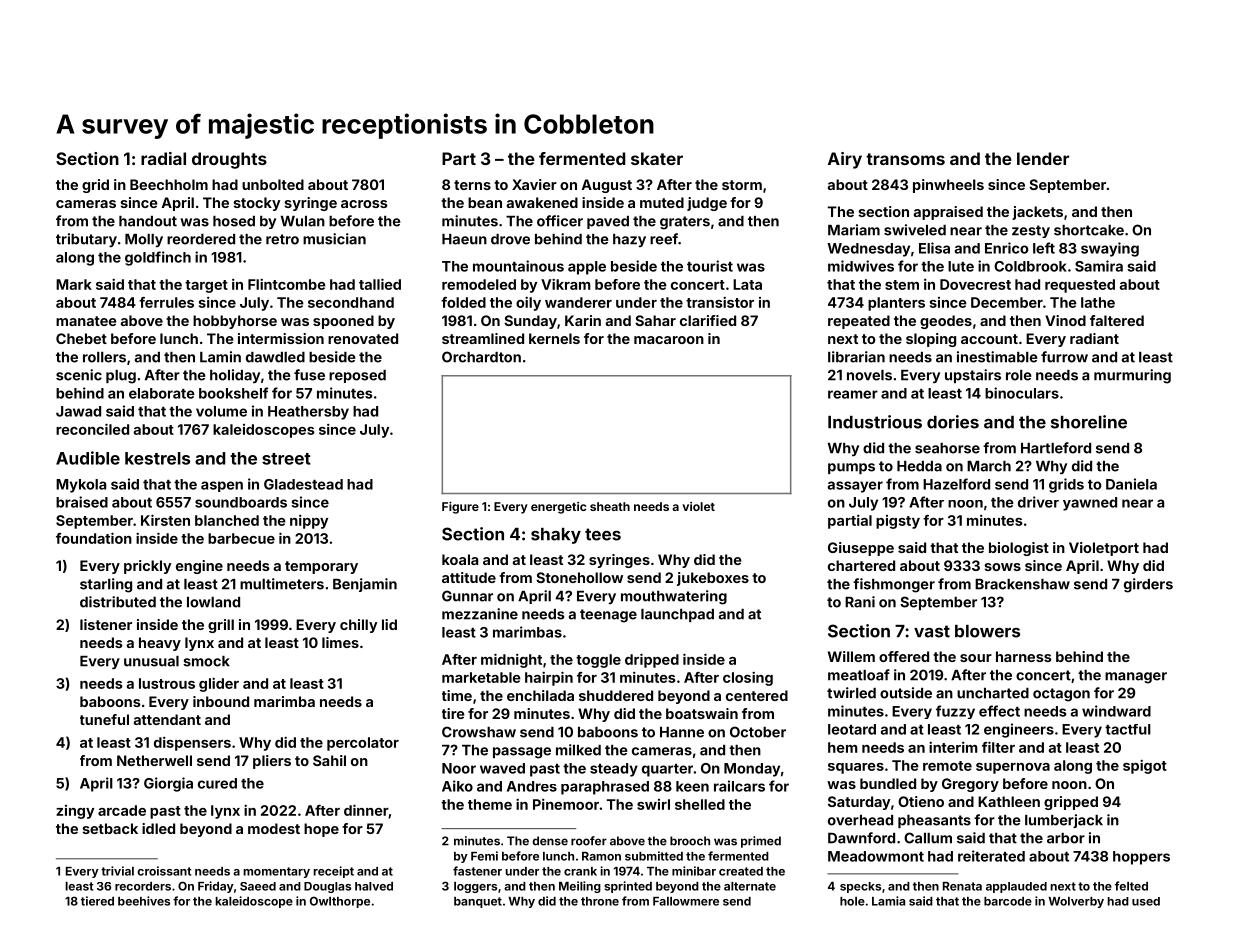 Image resolution: width=1233 pixels, height=952 pixels. Describe the element at coordinates (1090, 504) in the screenshot. I see `yawned` at that location.
